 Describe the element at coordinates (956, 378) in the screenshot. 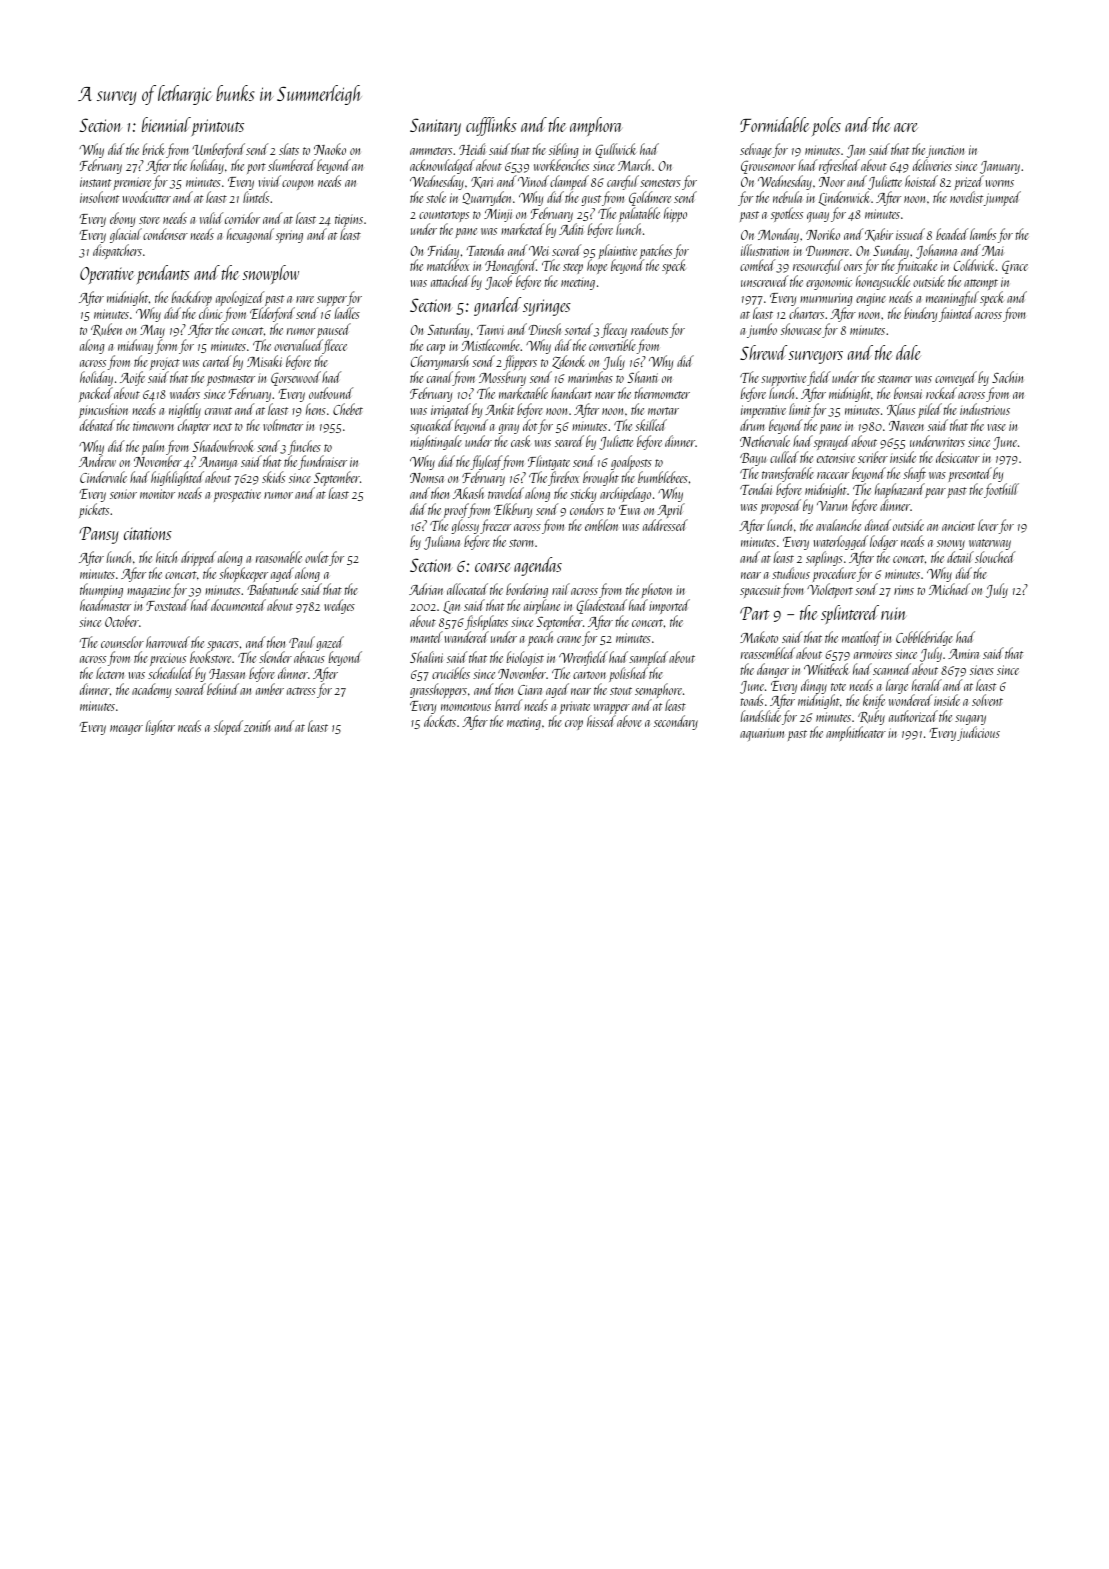

I see `conveyed` at that location.
